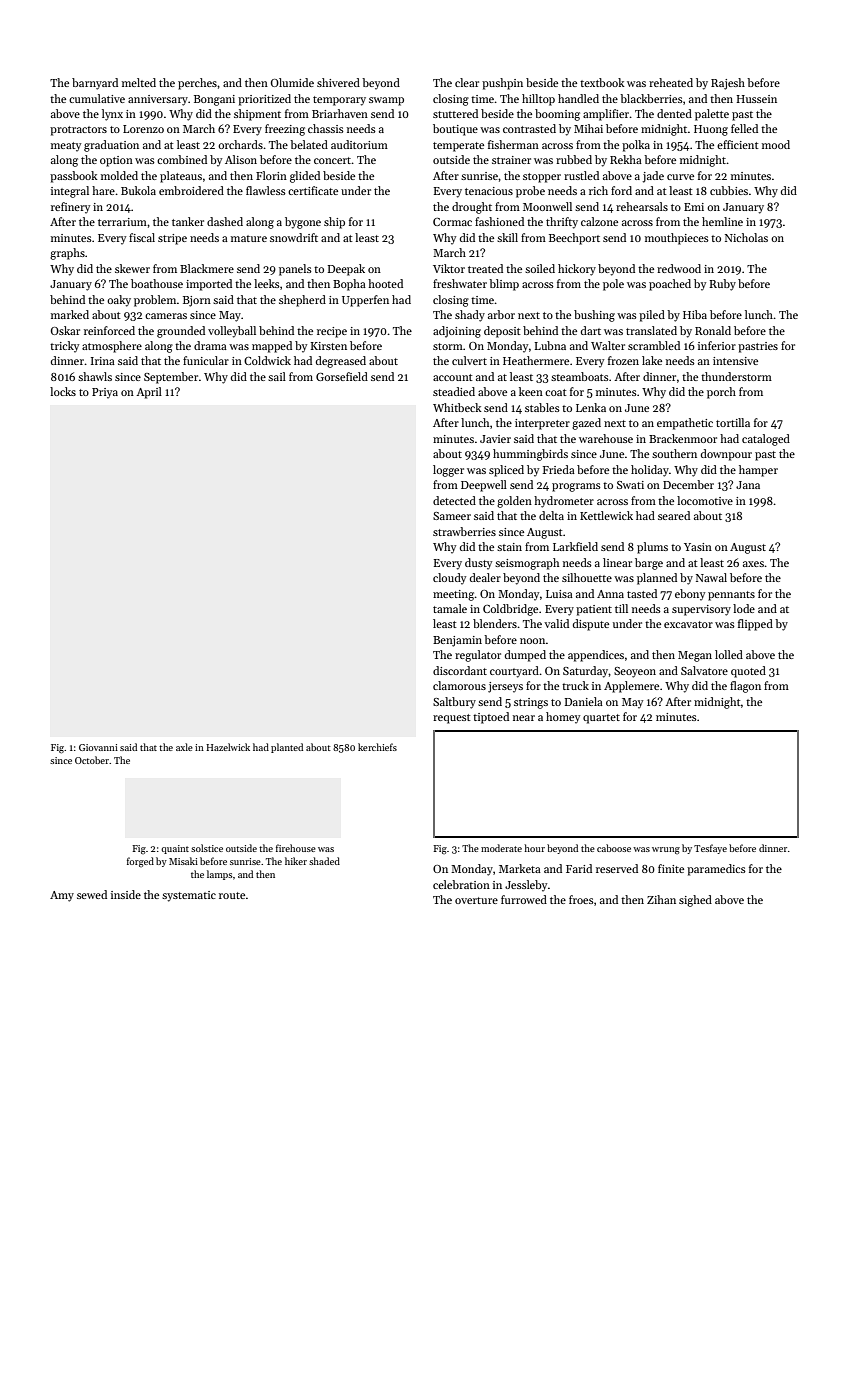 Image resolution: width=849 pixels, height=1400 pixels. I want to click on kerchiefs, so click(377, 747).
